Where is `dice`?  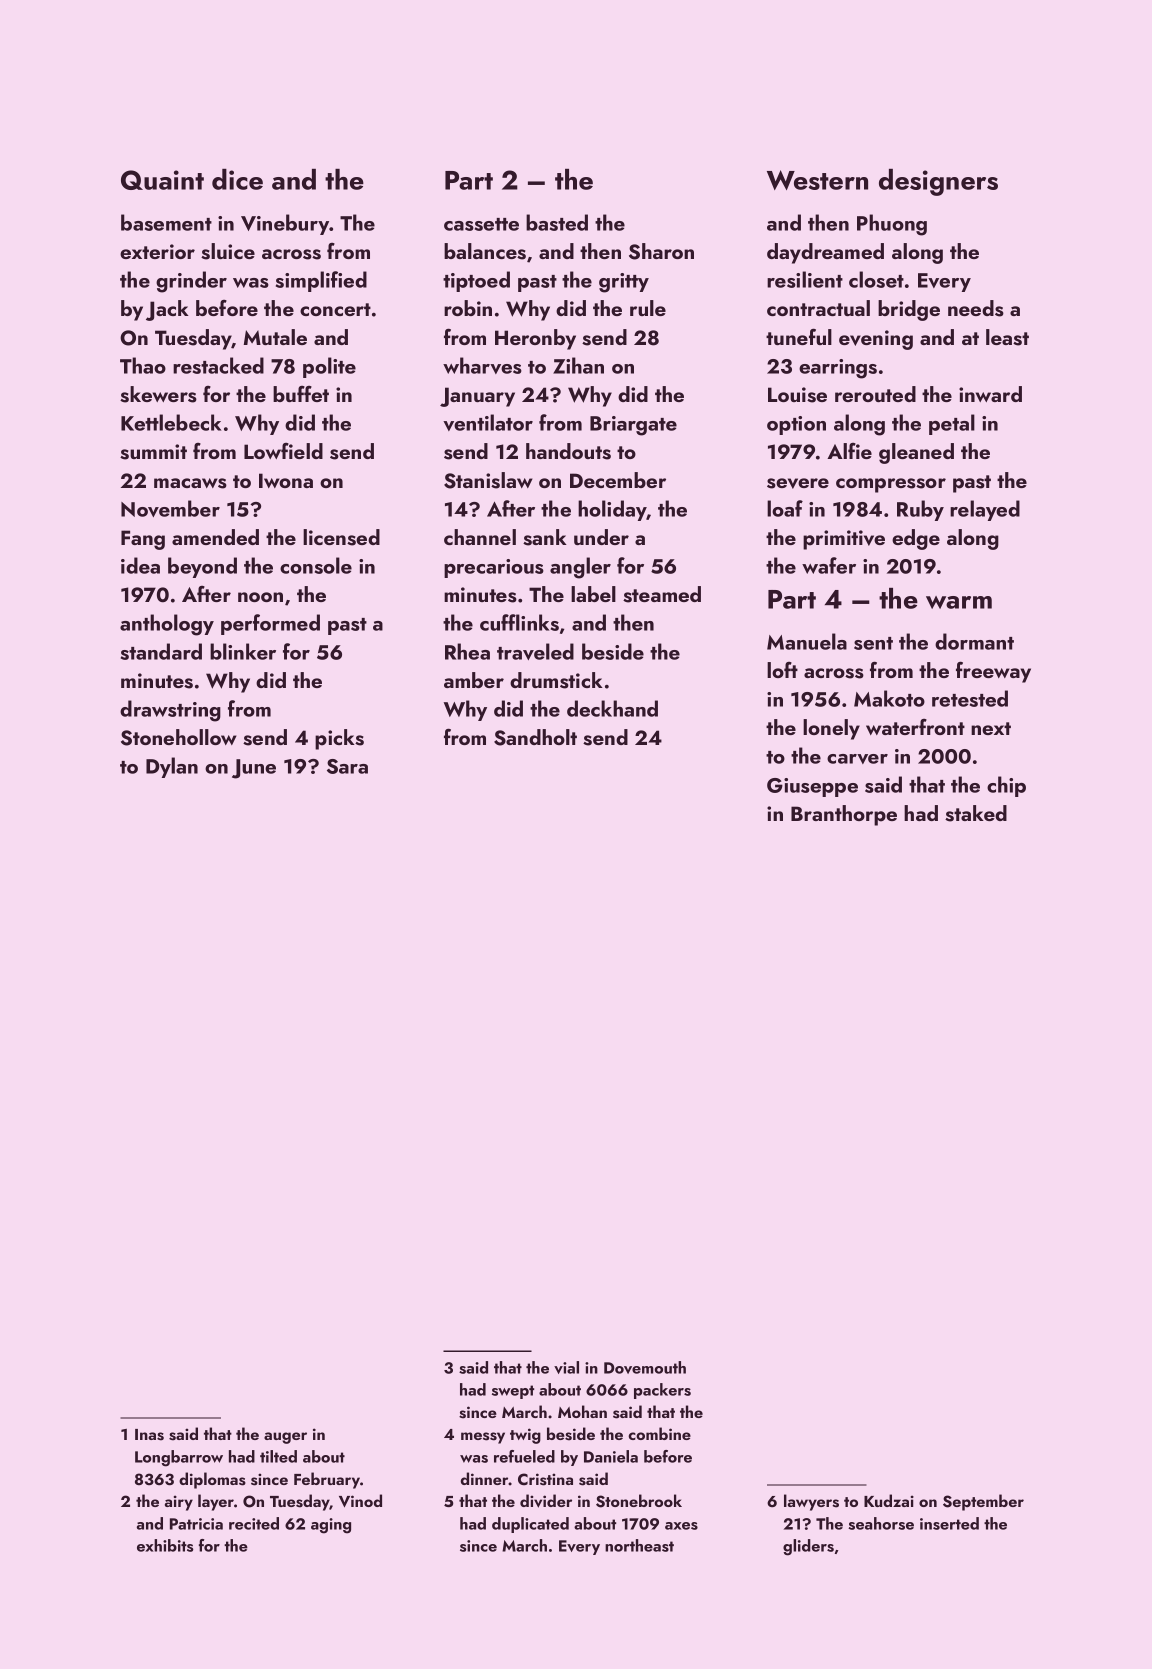
dice is located at coordinates (237, 179).
